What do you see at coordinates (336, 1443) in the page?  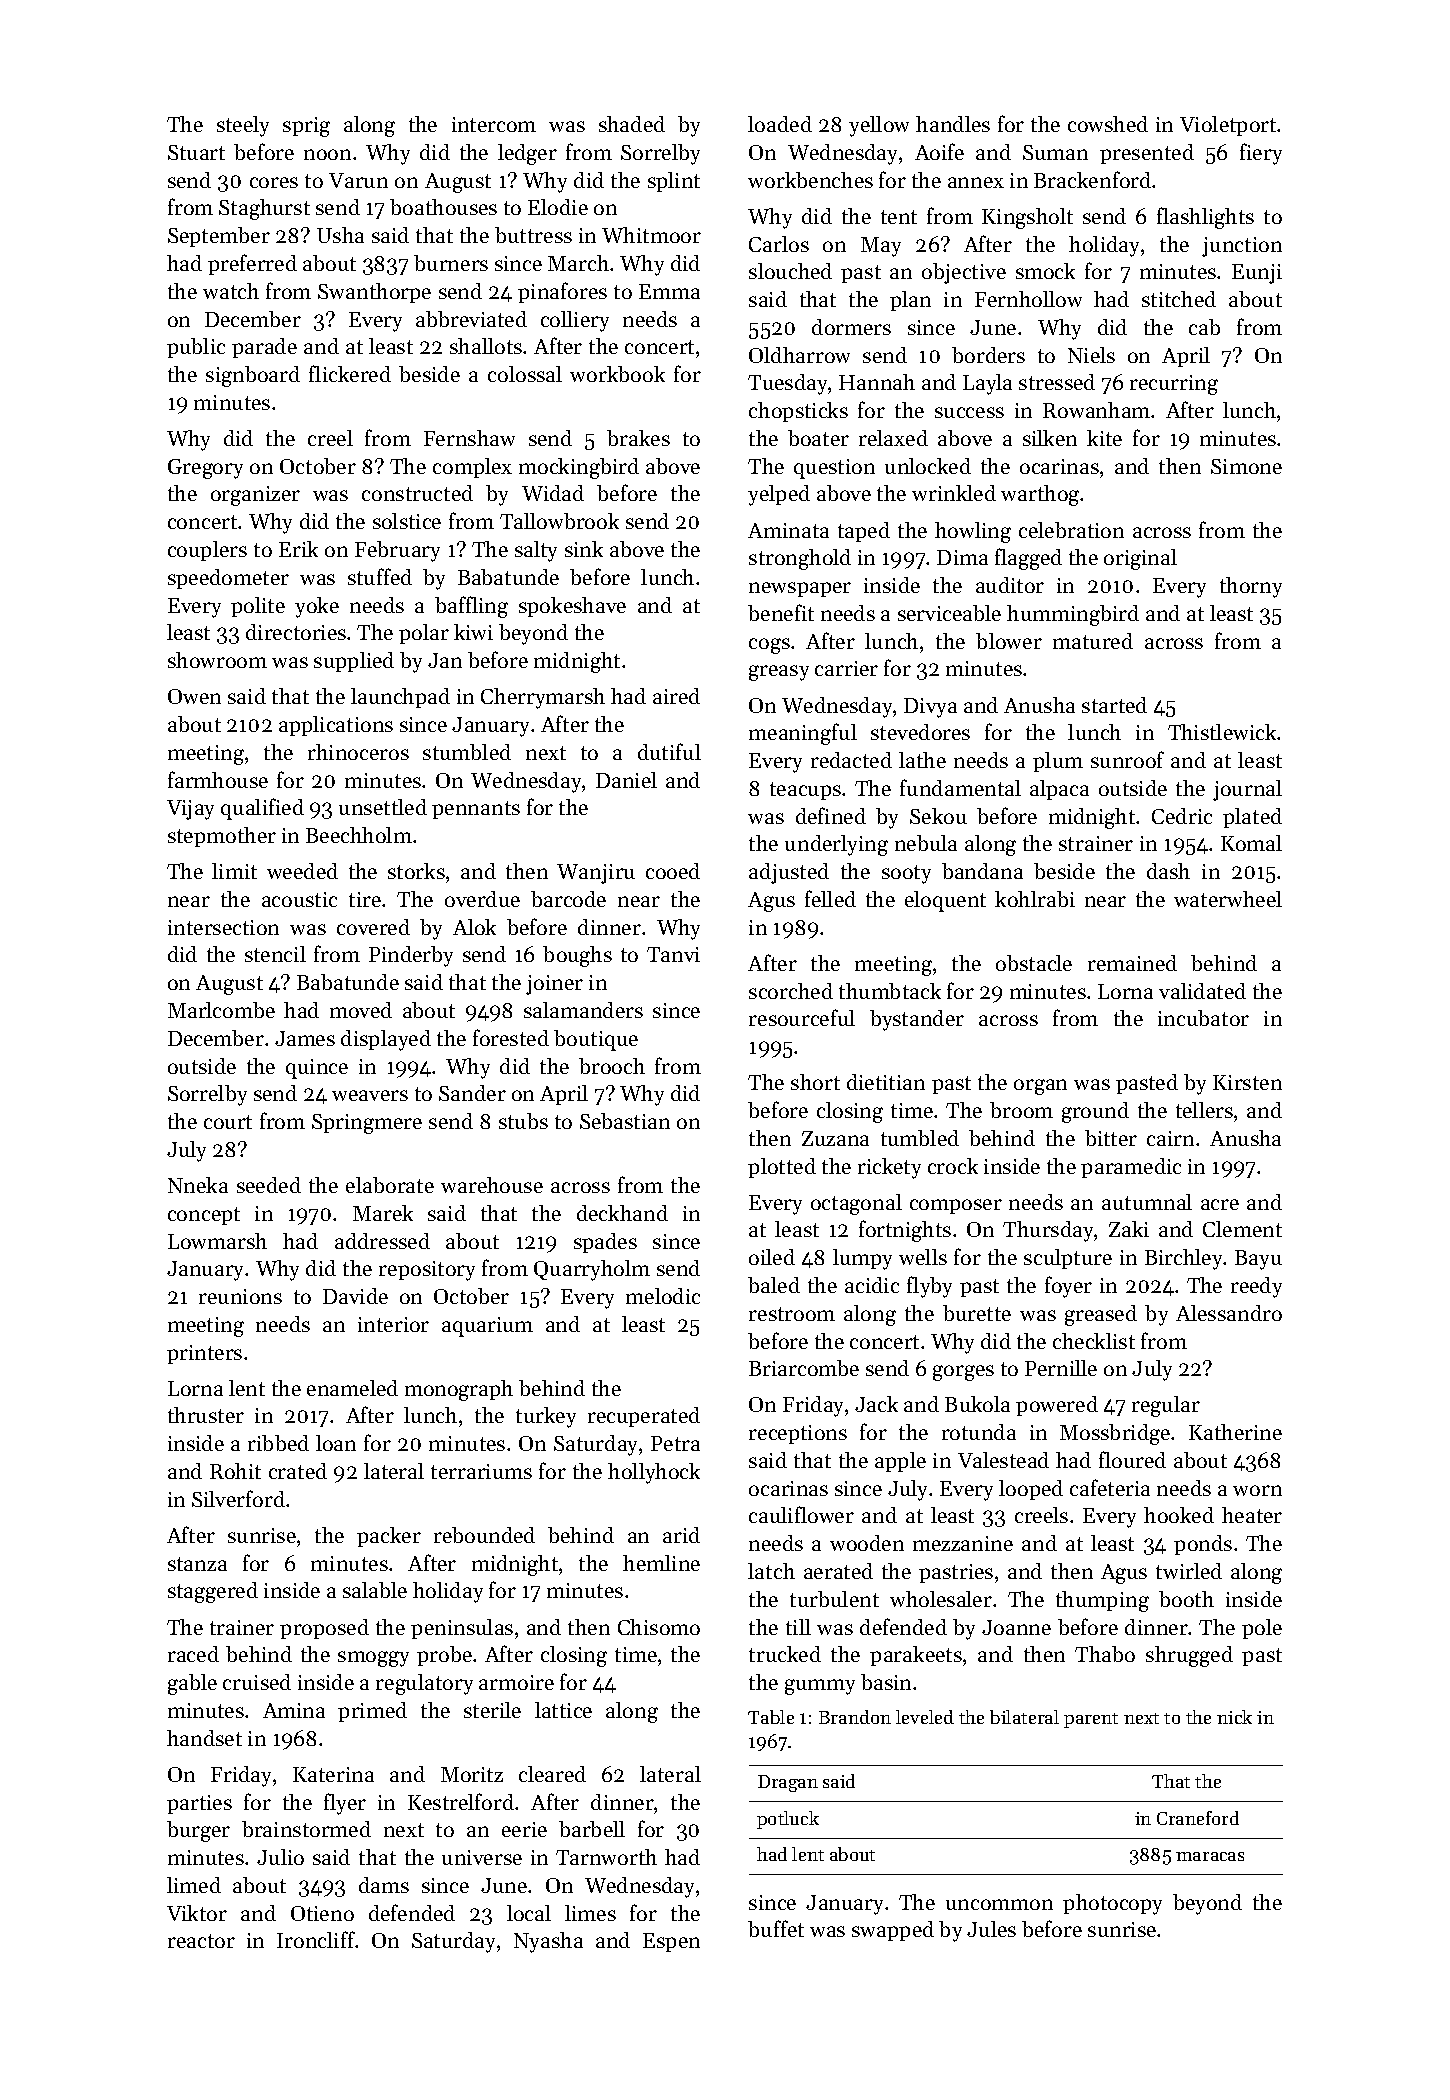 I see `loan` at bounding box center [336, 1443].
